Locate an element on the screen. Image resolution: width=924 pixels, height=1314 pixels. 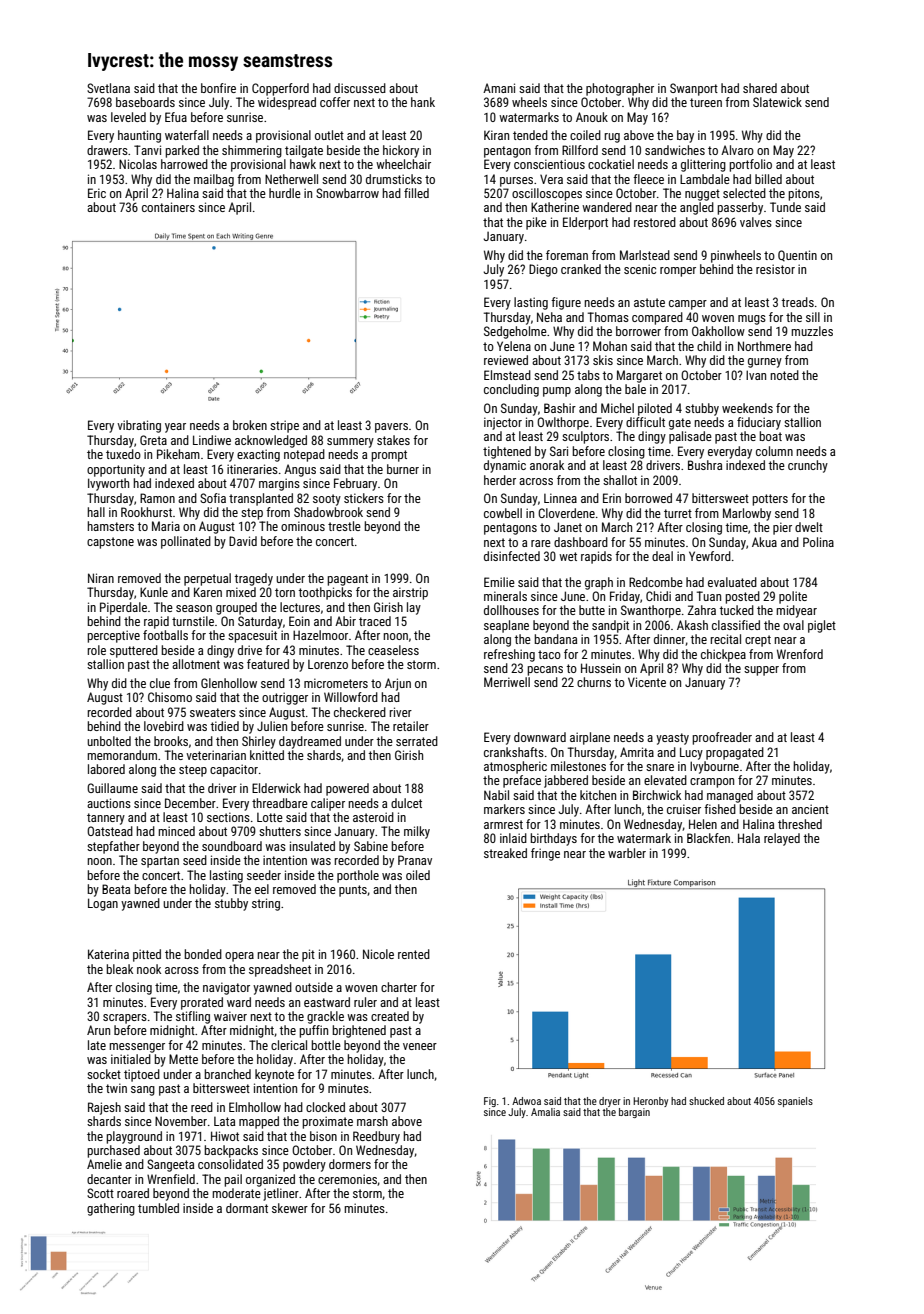
disinfected is located at coordinates (512, 556).
